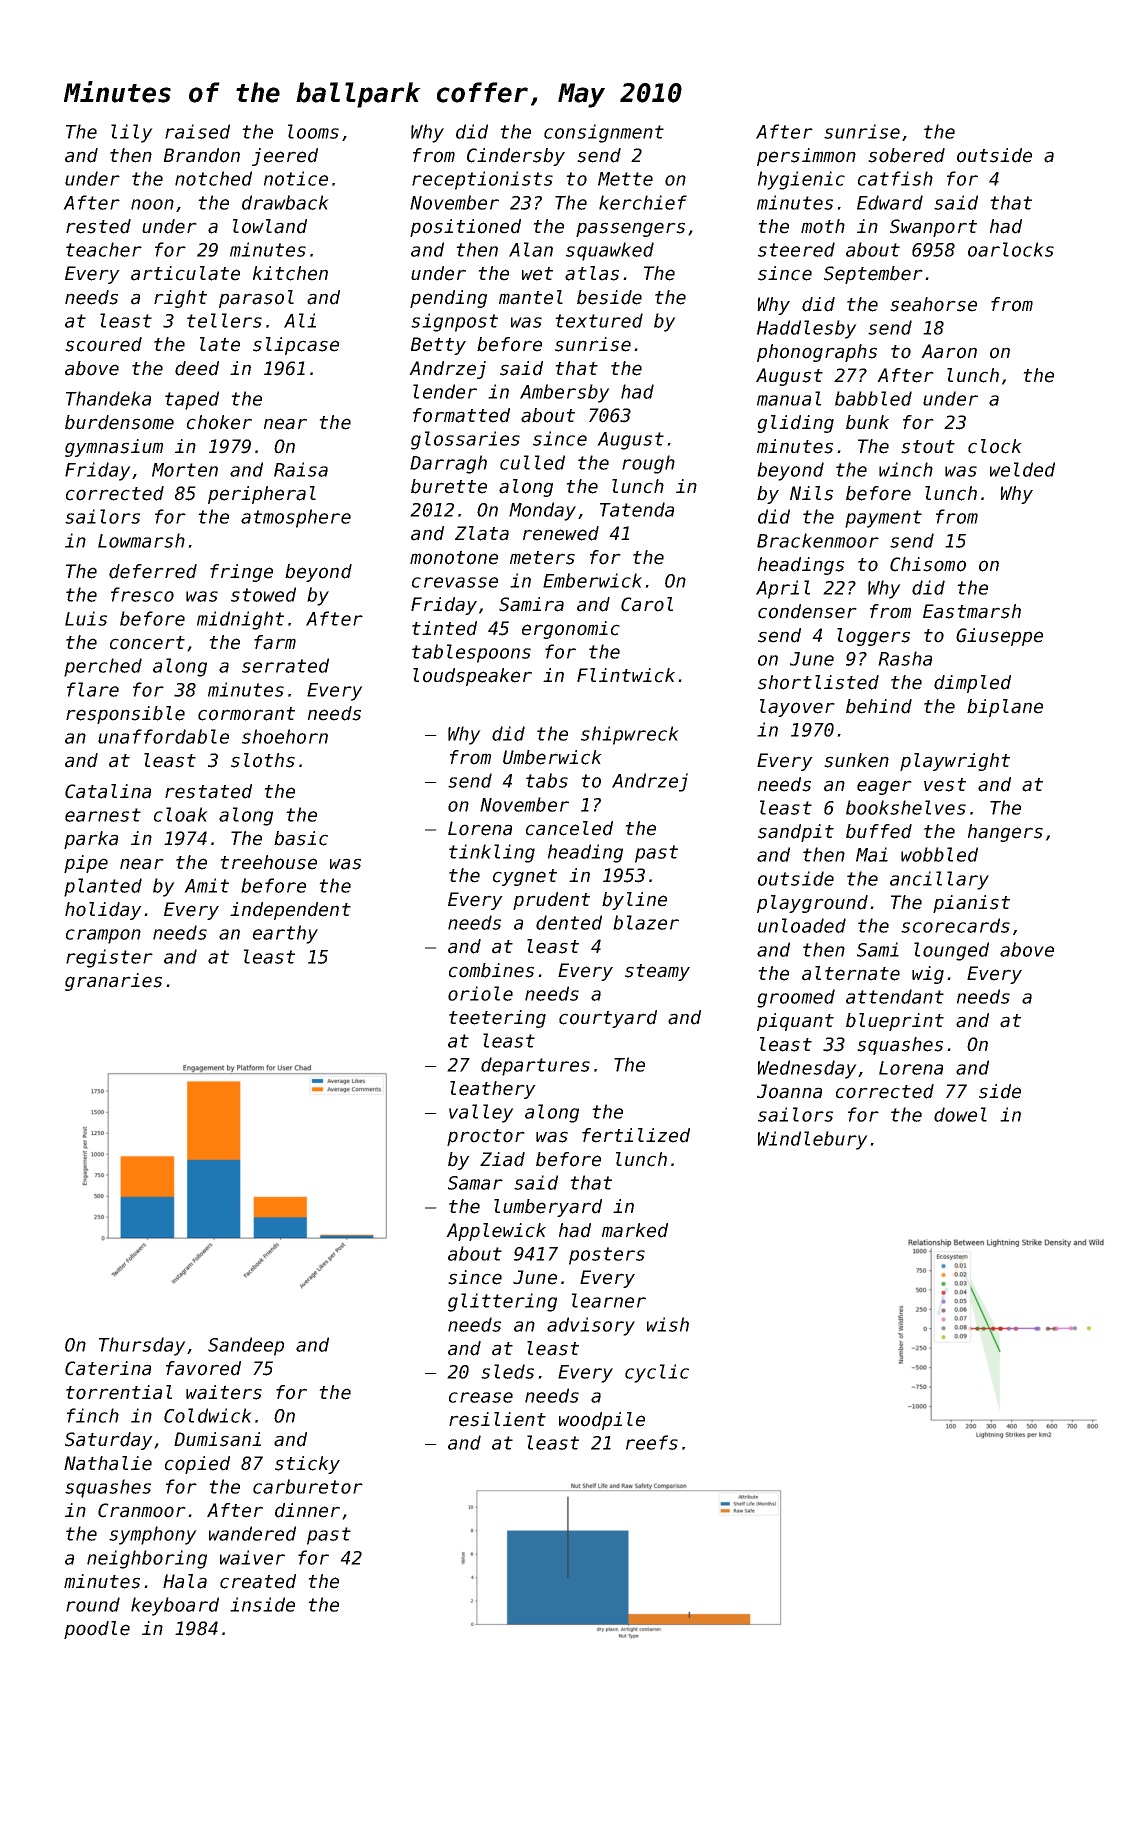 The width and height of the document is (1122, 1847). I want to click on poodle, so click(97, 1630).
